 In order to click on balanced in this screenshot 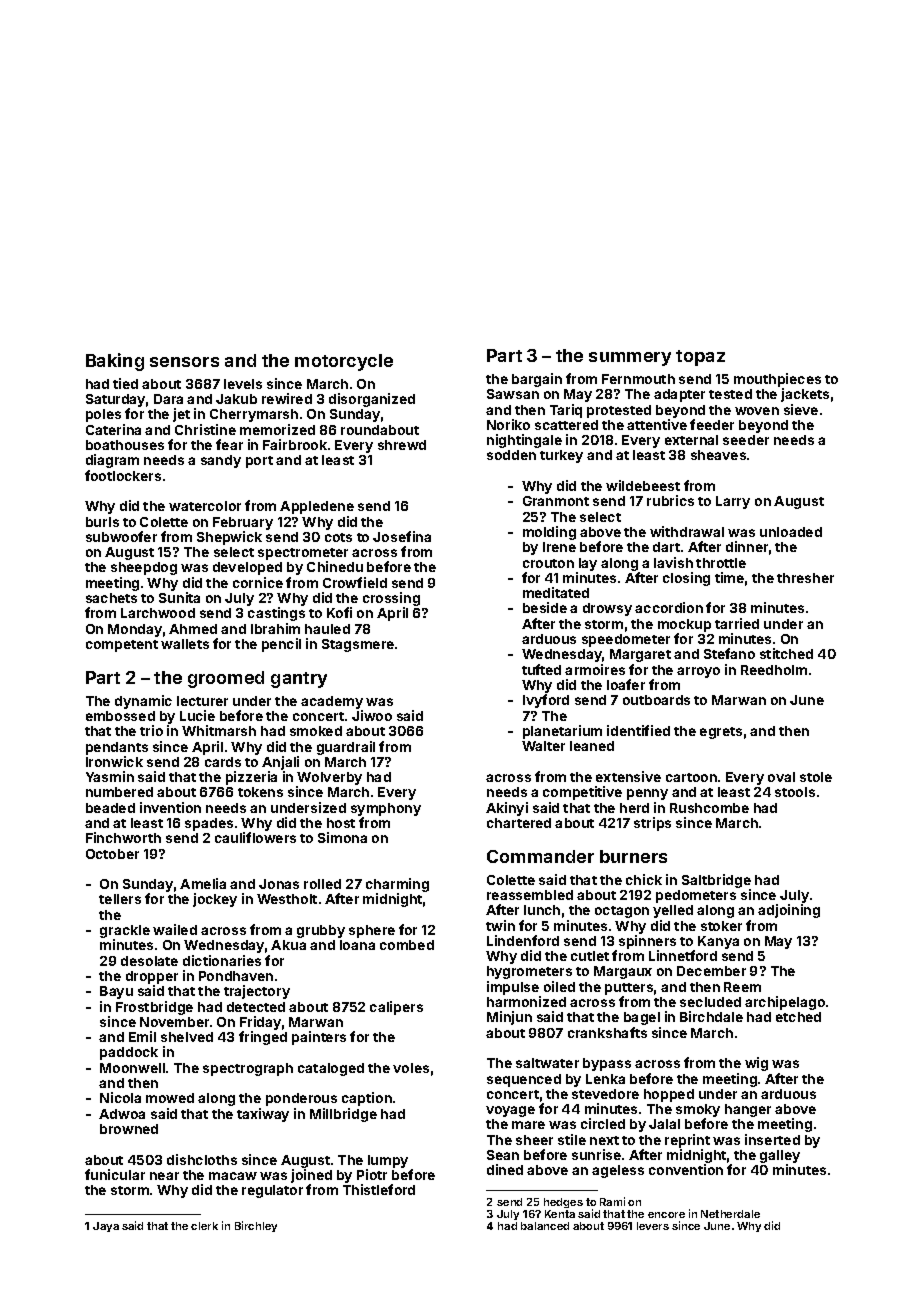, I will do `click(545, 1226)`.
